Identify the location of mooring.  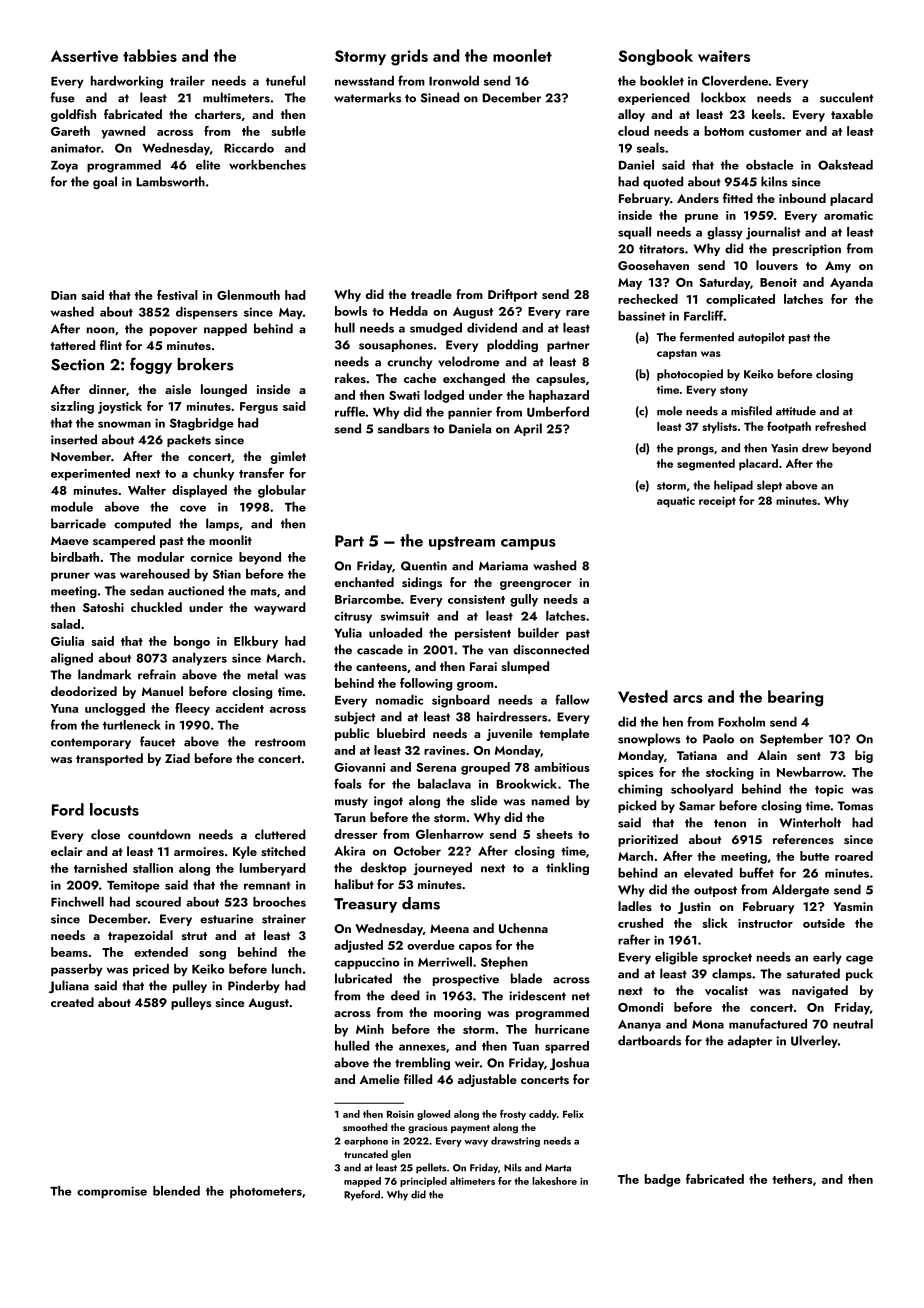
(457, 1014).
